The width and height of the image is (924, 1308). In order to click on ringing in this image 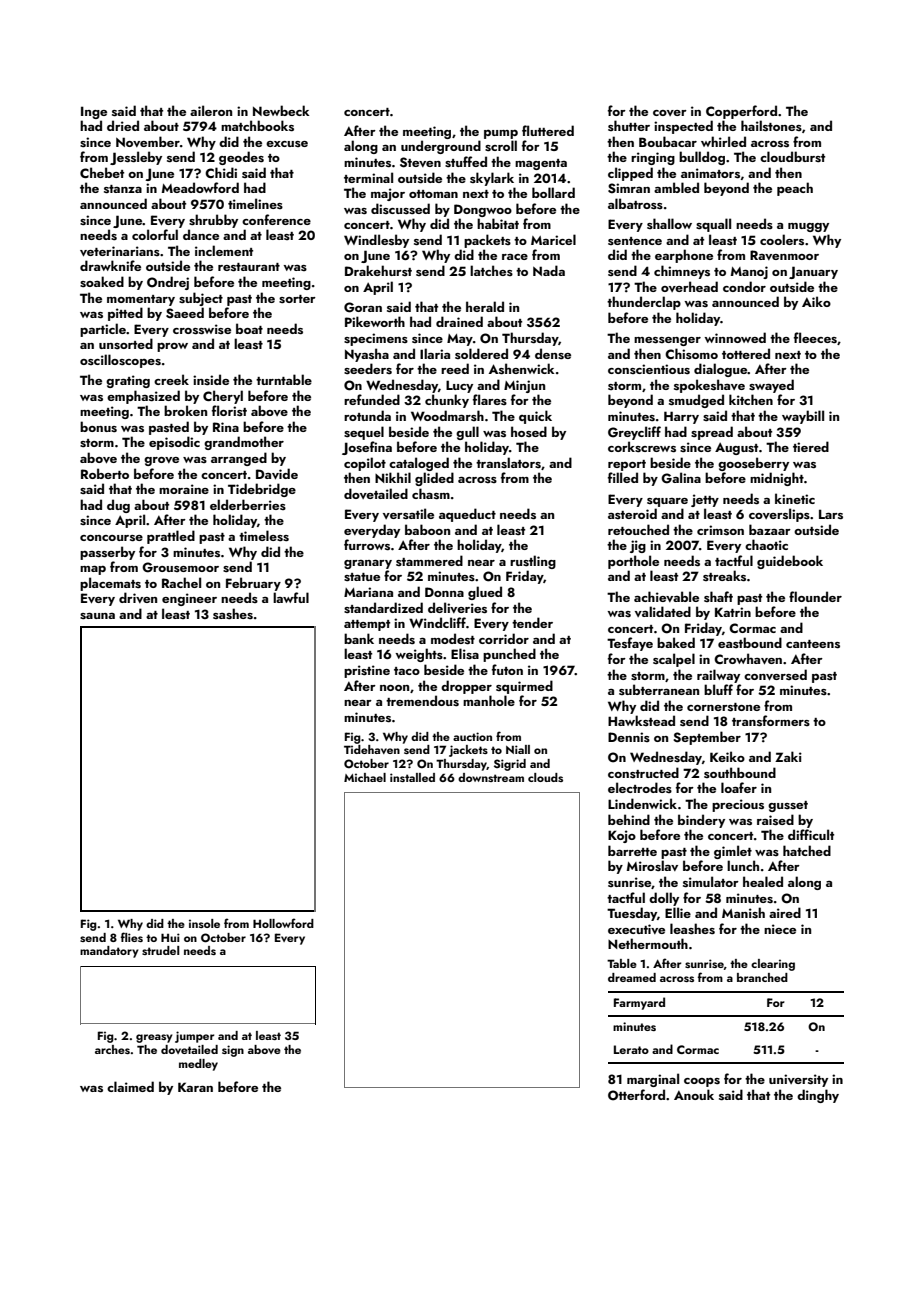, I will do `click(653, 158)`.
